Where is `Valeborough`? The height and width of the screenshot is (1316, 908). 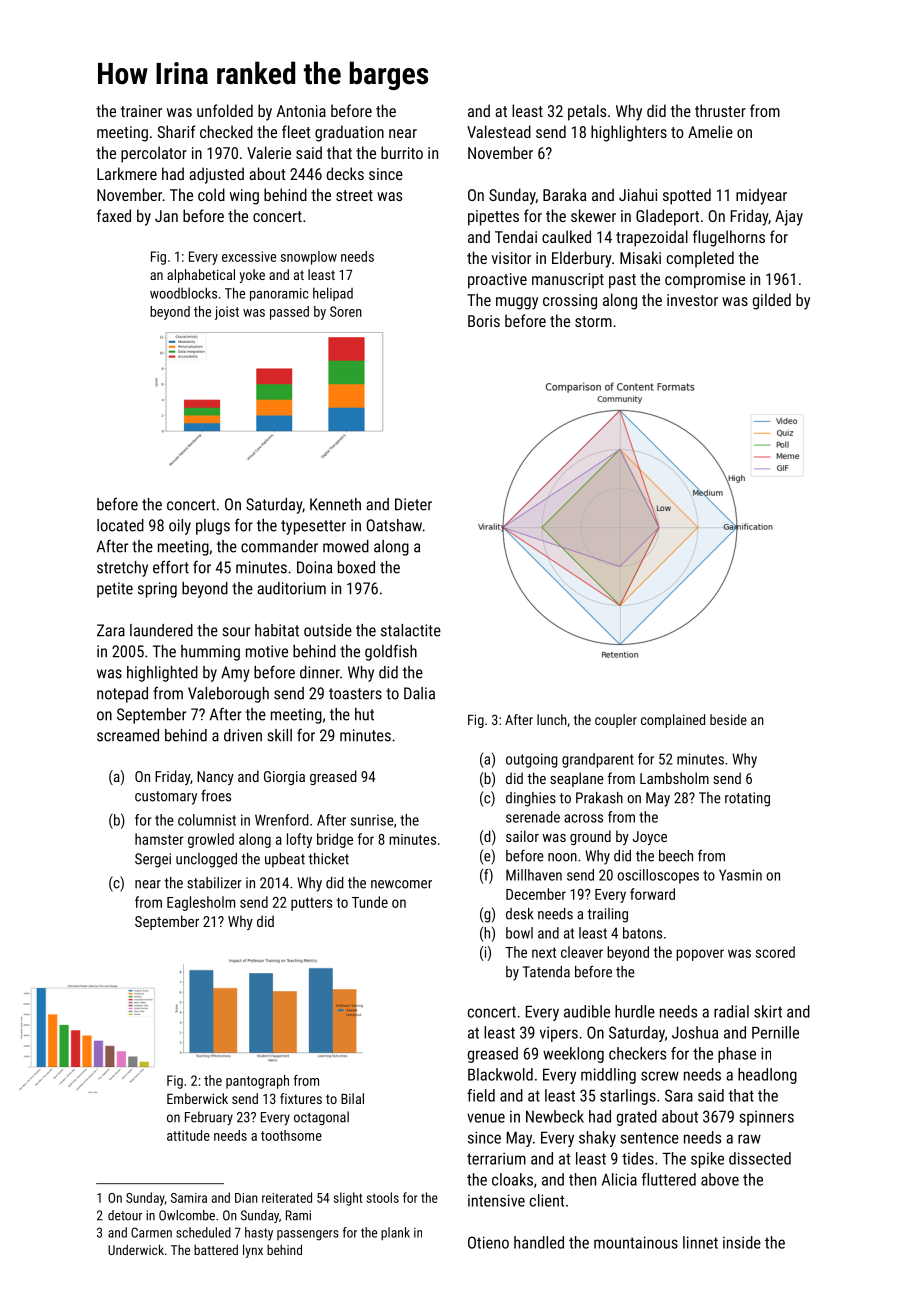
Valeborough is located at coordinates (228, 695).
